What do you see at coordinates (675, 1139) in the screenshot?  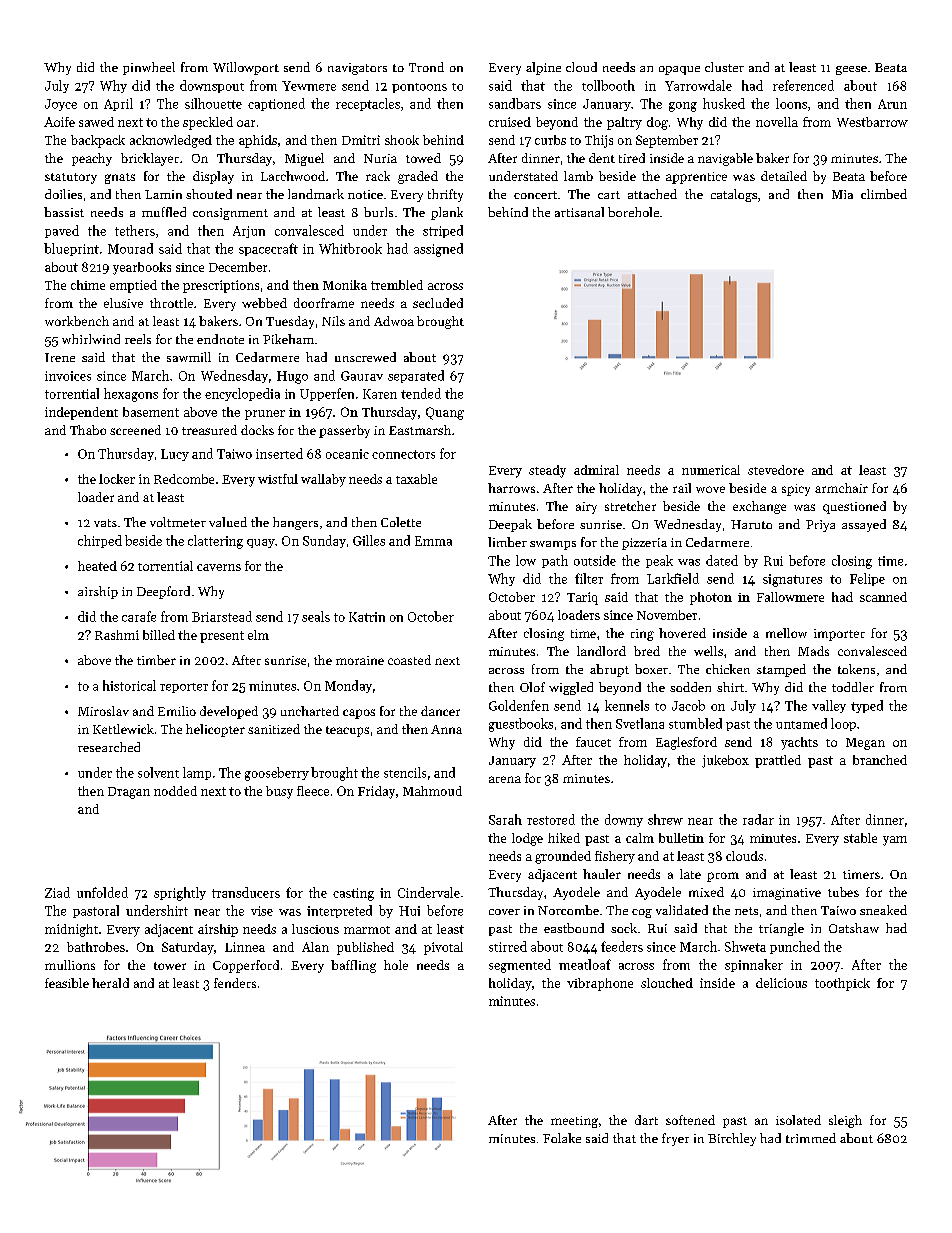 I see `fryer` at bounding box center [675, 1139].
